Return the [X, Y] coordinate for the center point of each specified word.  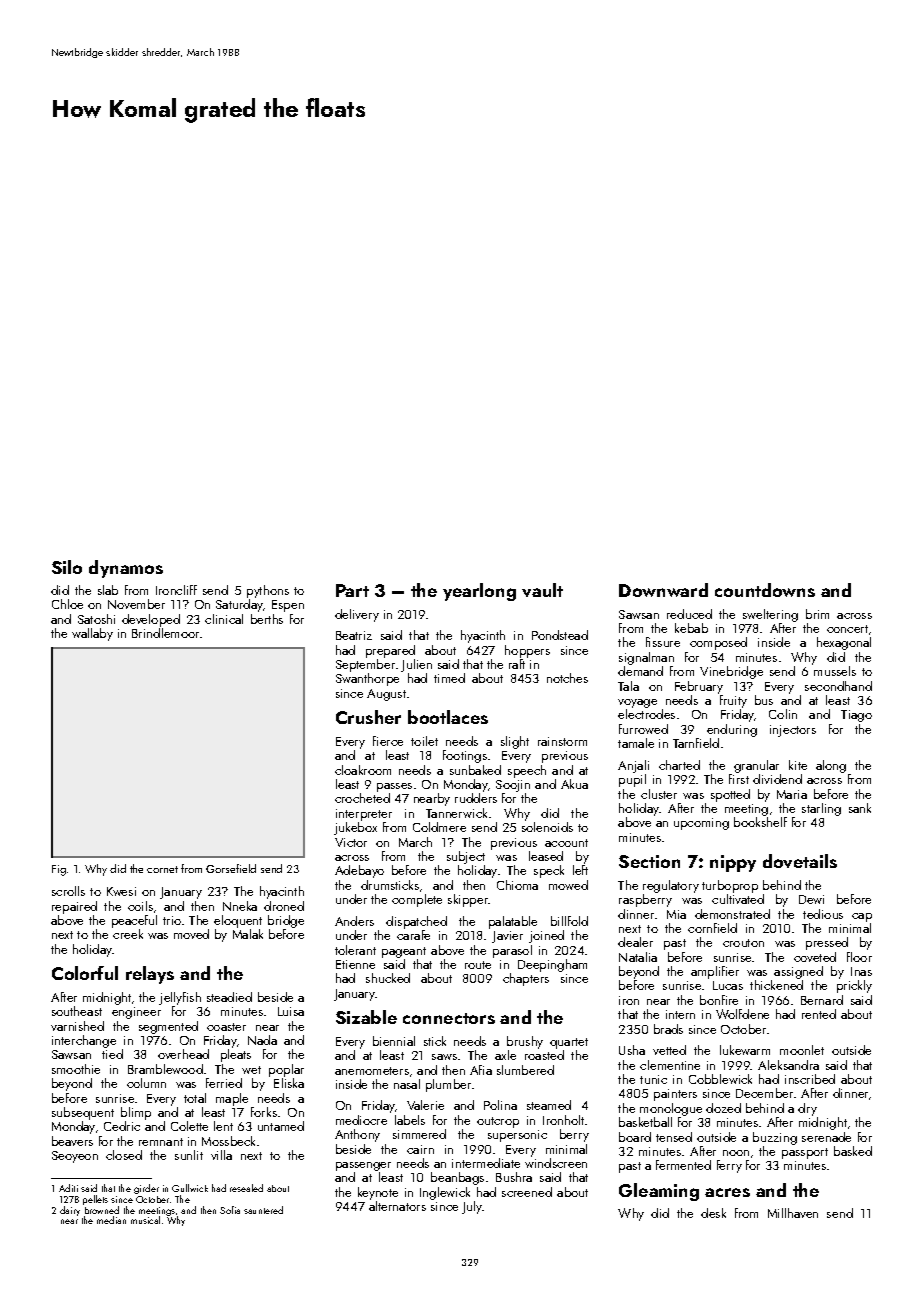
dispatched [416, 922]
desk [713, 1213]
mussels [835, 671]
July [472, 1207]
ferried [224, 1083]
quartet [569, 1043]
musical [145, 1220]
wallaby [92, 634]
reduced [689, 614]
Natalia [638, 957]
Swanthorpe [367, 679]
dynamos [126, 569]
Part [352, 590]
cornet [162, 869]
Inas [861, 971]
